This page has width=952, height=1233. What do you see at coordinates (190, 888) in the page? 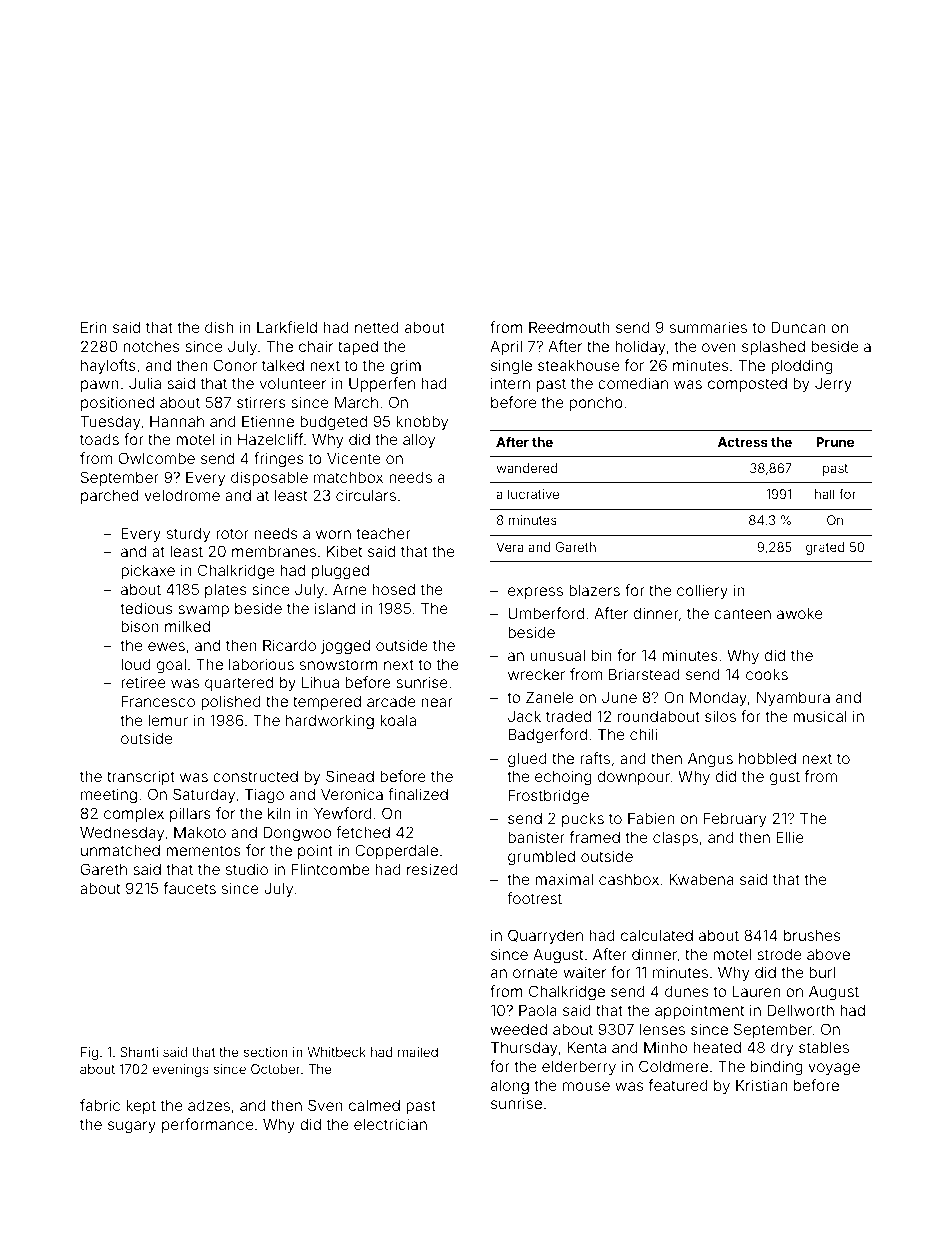
I see `faucets` at bounding box center [190, 888].
